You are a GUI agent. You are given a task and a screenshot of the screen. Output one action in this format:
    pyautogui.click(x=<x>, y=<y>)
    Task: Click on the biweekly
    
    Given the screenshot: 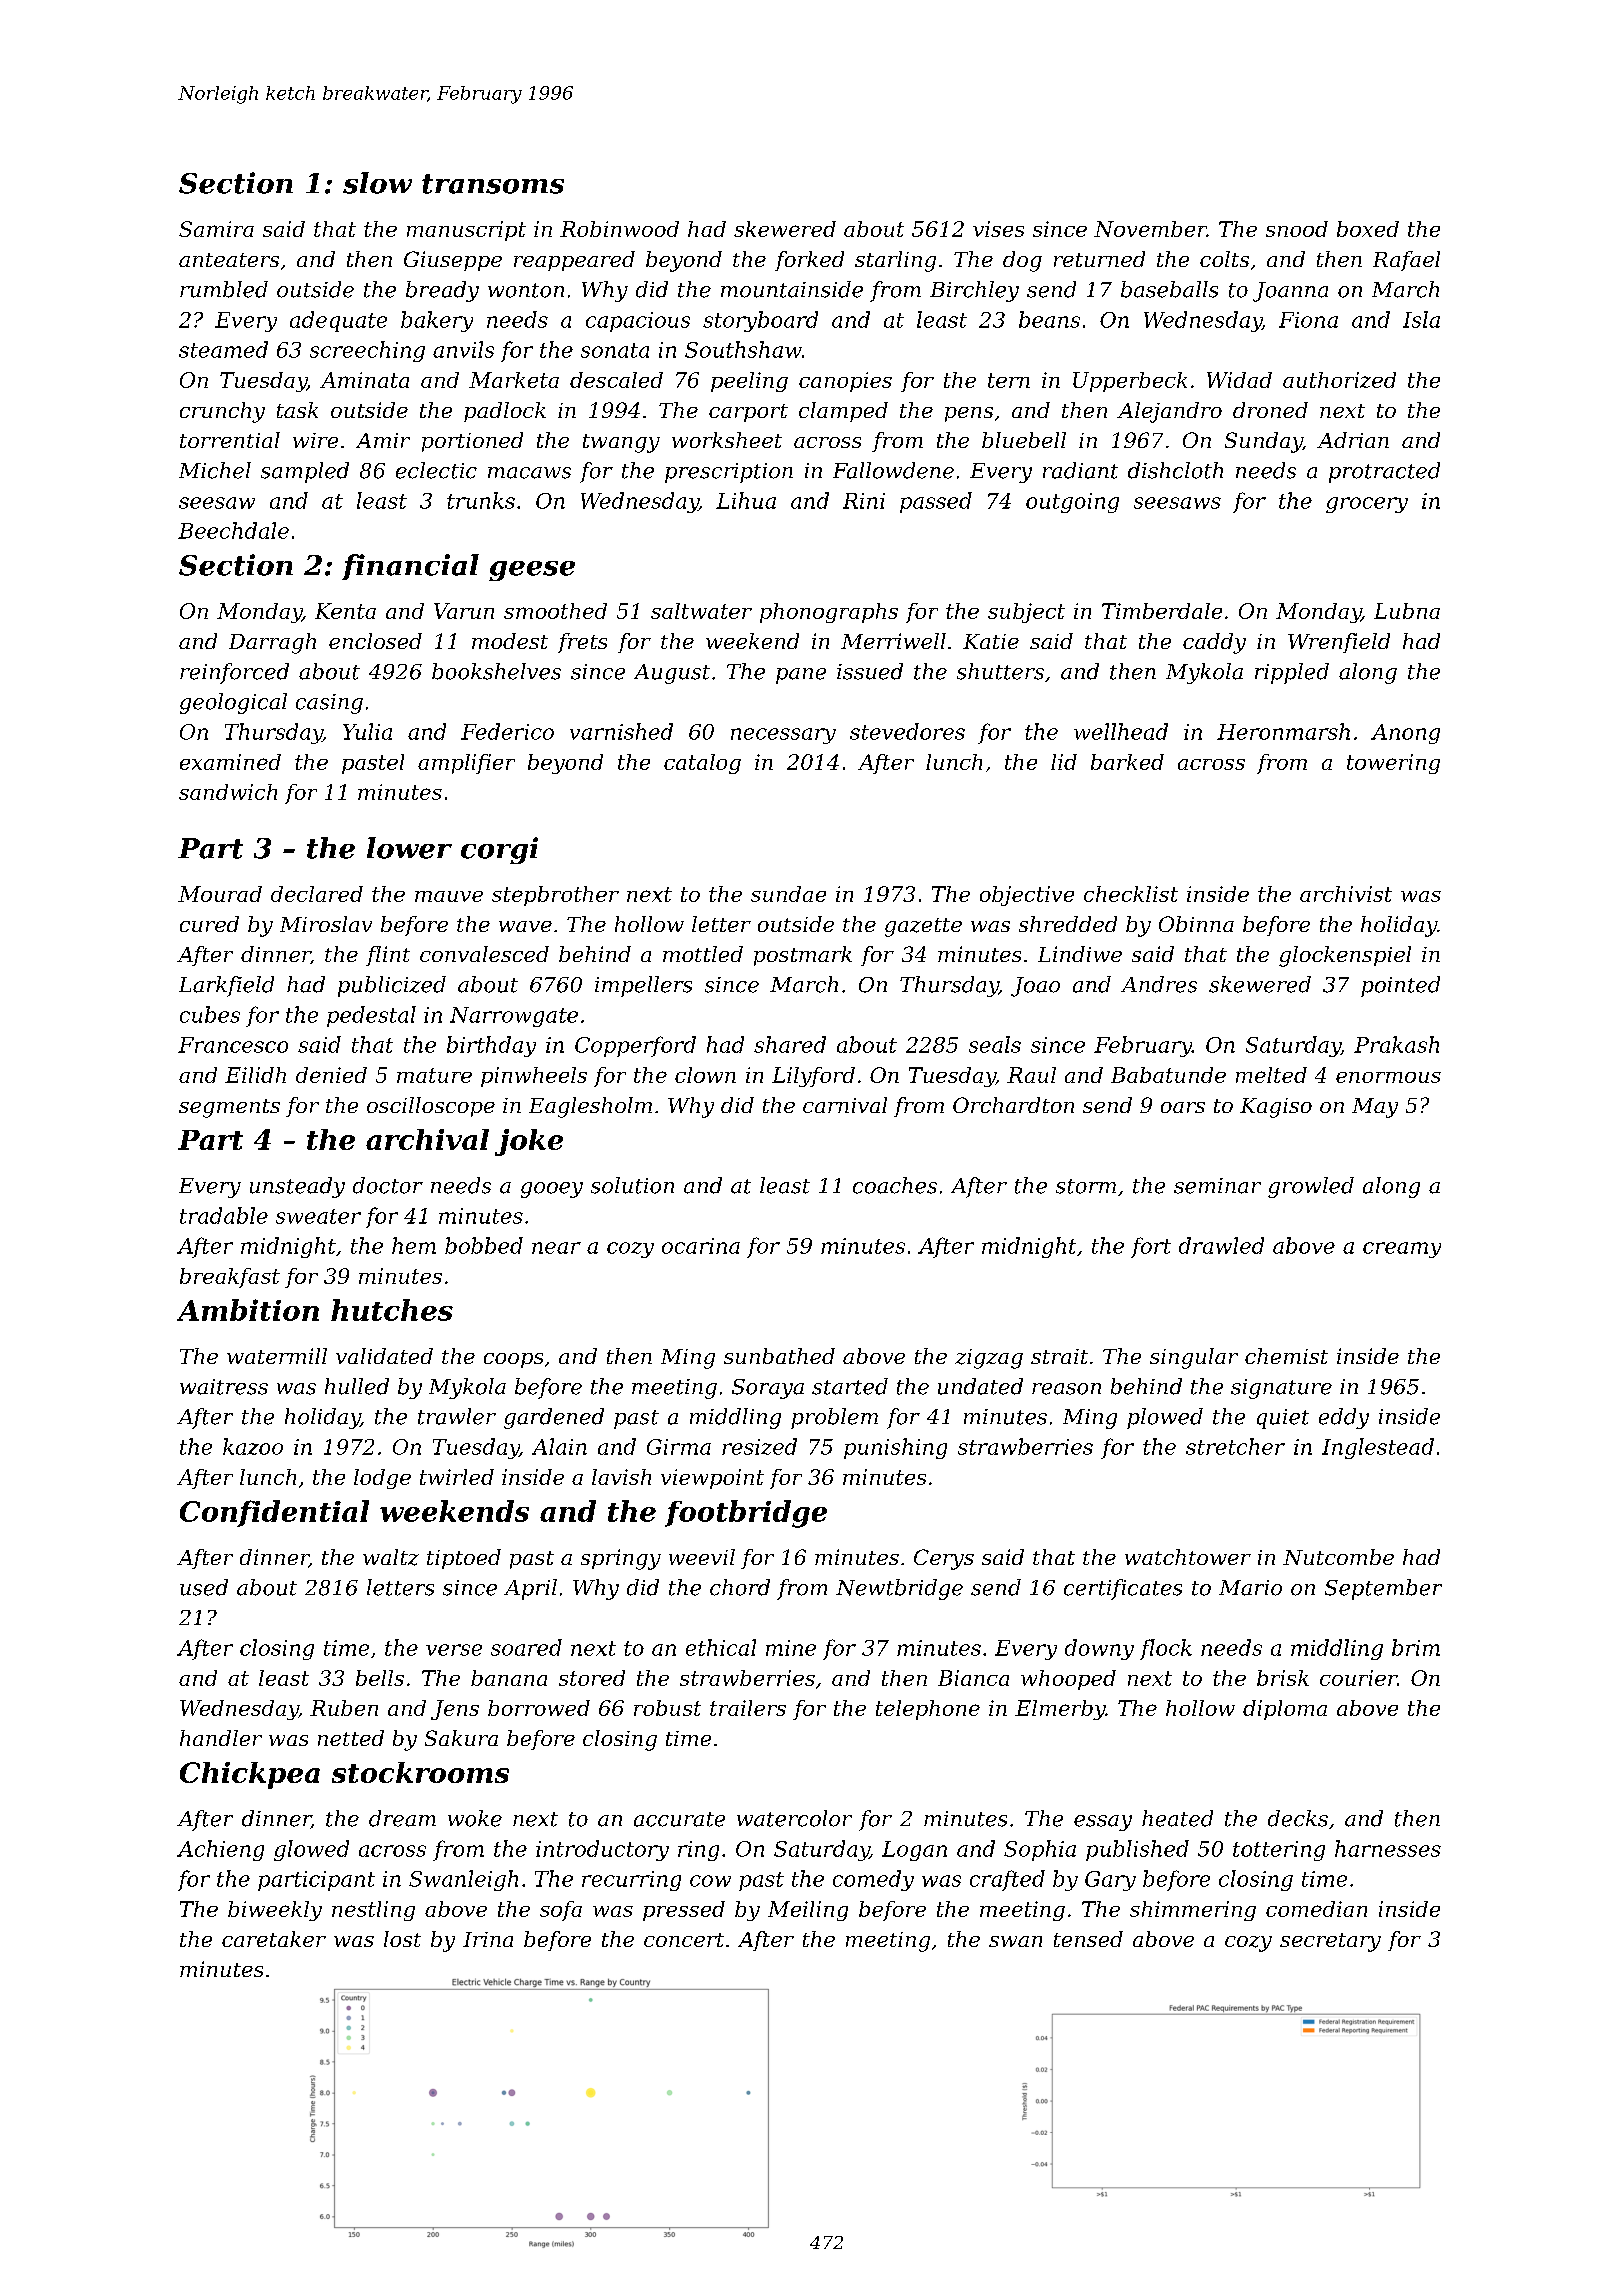 What is the action you would take?
    pyautogui.click(x=275, y=1911)
